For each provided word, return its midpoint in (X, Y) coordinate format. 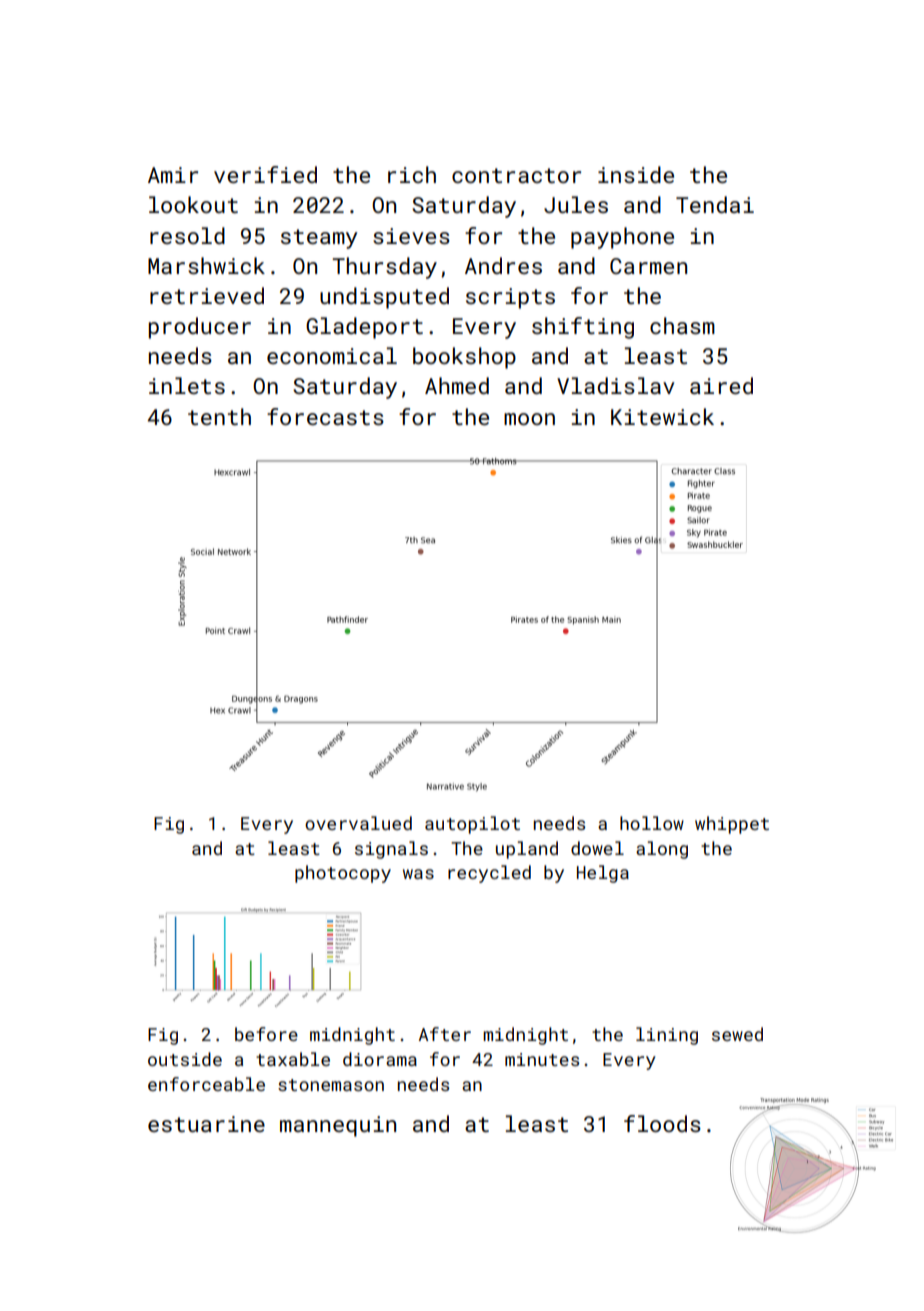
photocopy (343, 874)
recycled (489, 874)
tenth (219, 416)
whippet (732, 825)
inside (636, 174)
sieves (411, 236)
